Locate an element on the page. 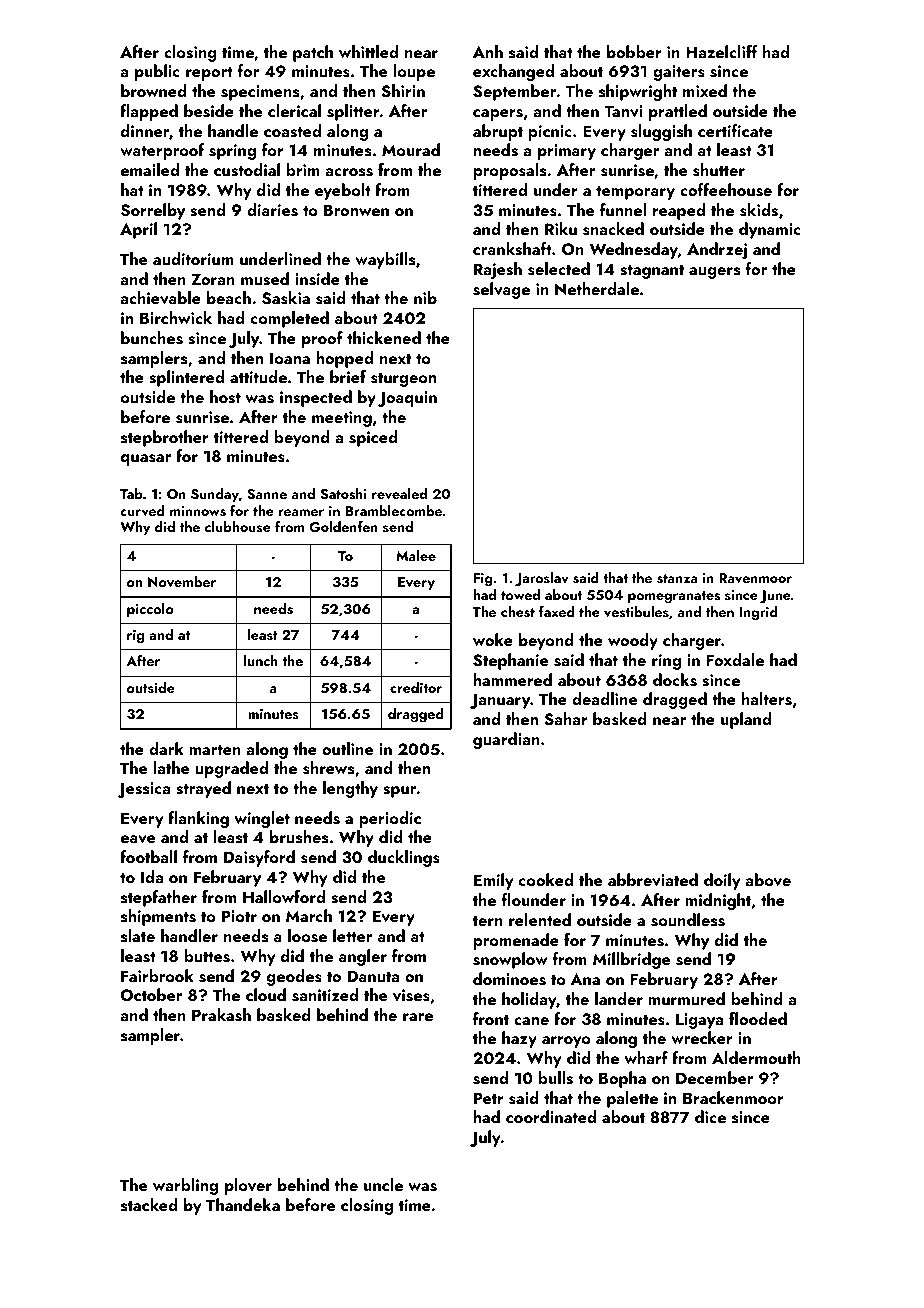  Anh is located at coordinates (488, 51).
